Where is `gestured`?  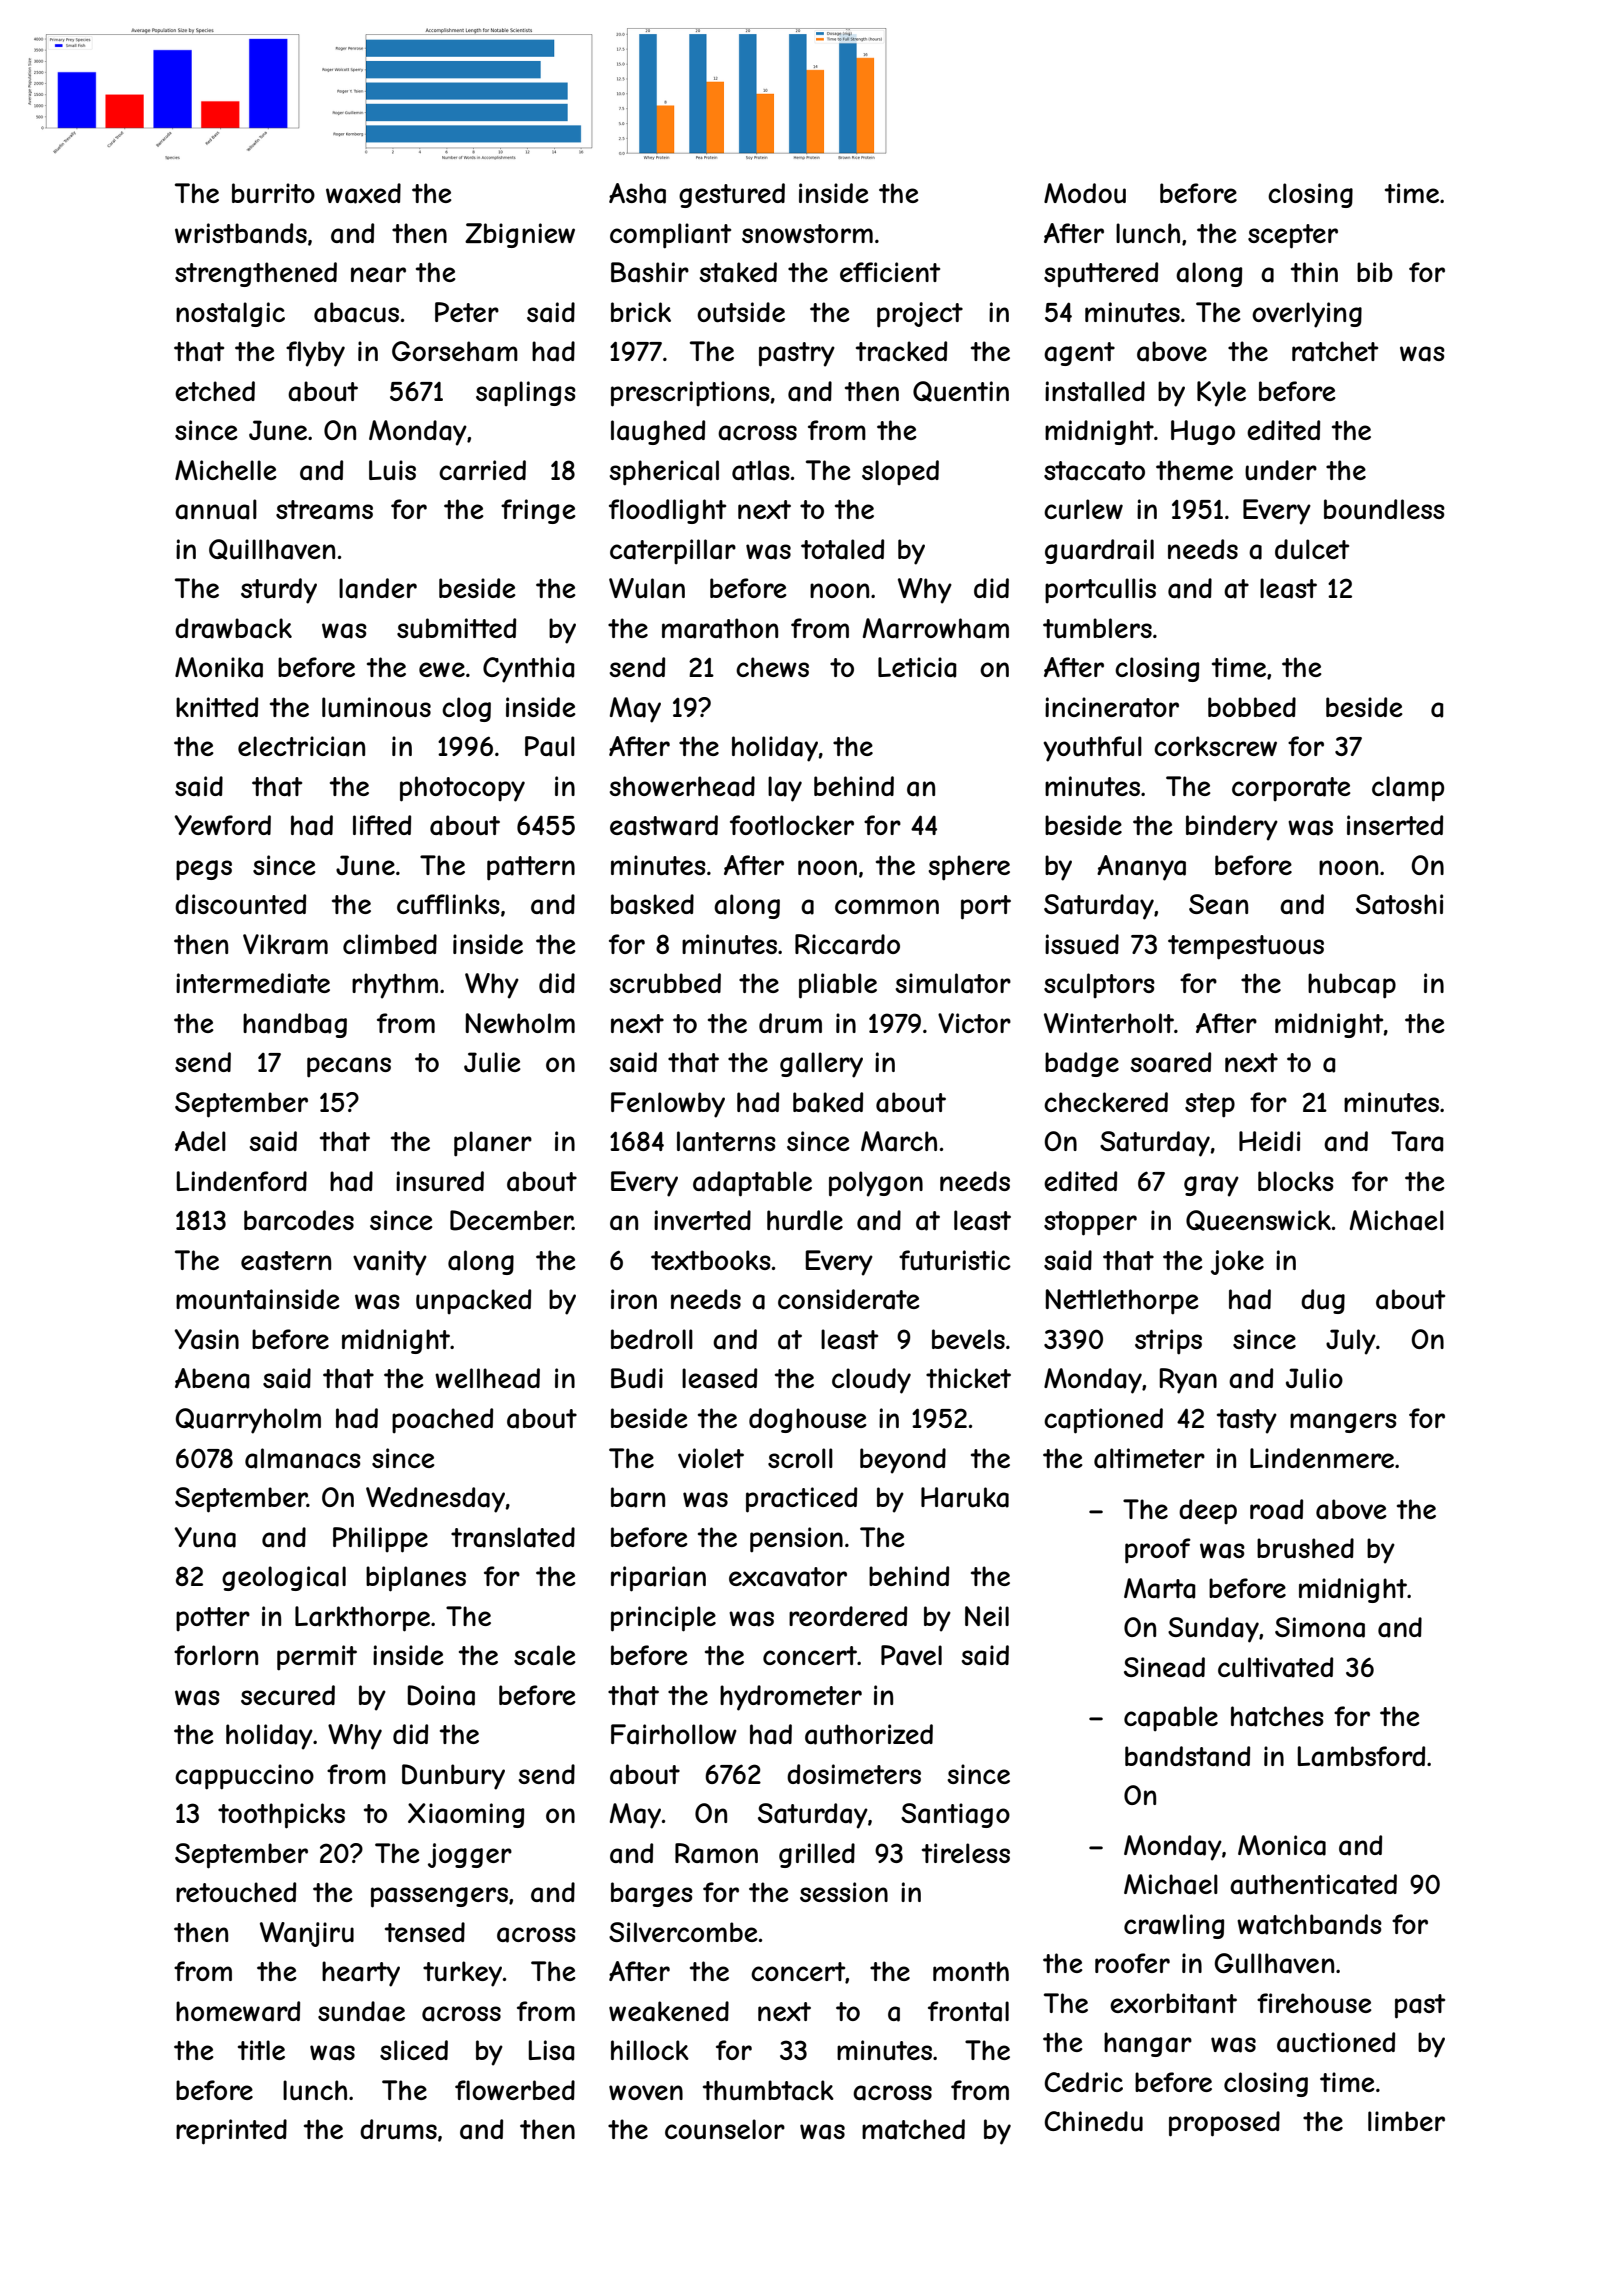
gestured is located at coordinates (732, 195).
